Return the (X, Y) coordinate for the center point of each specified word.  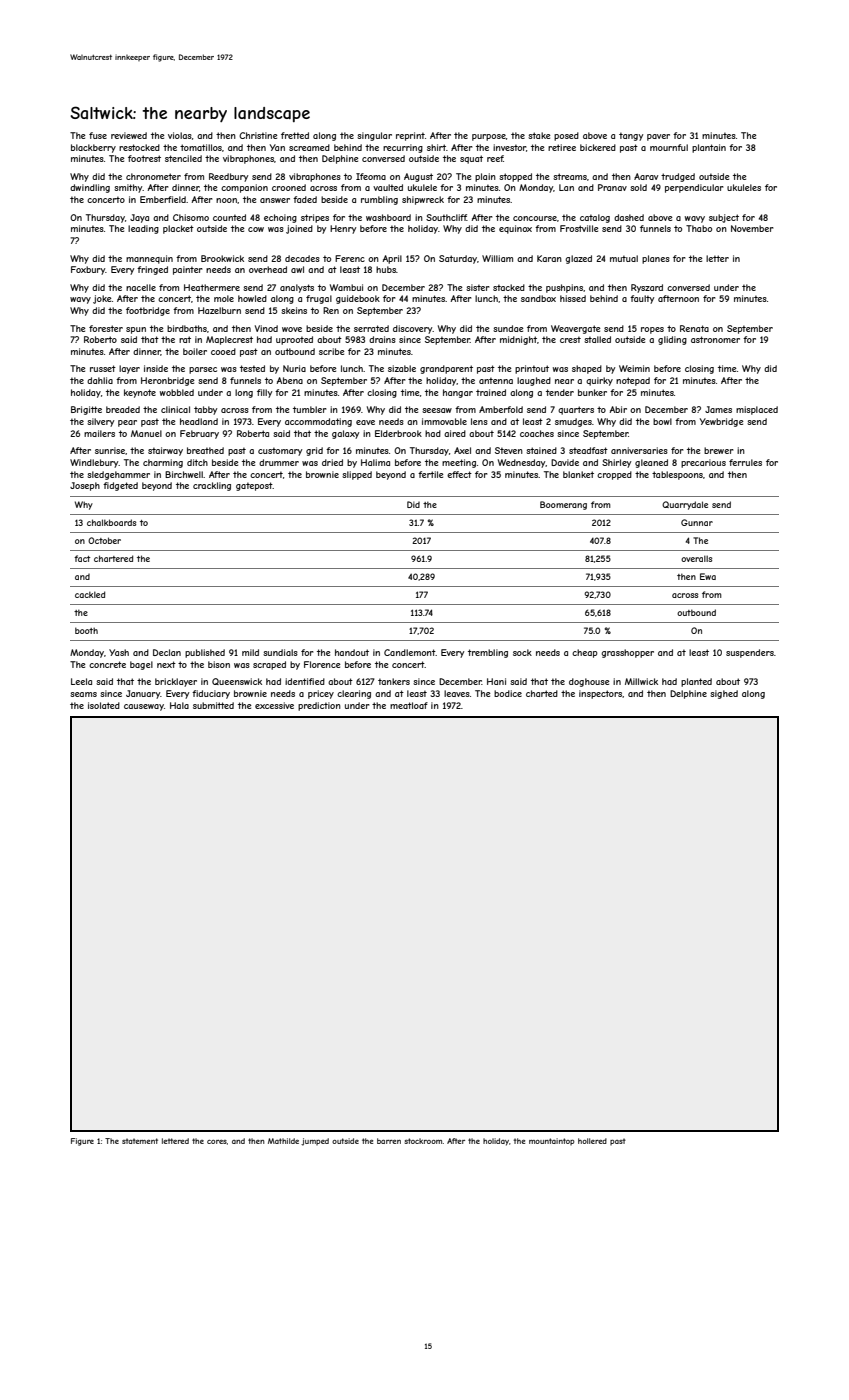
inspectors (601, 694)
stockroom (424, 1141)
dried (332, 462)
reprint (410, 136)
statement (140, 1141)
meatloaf (409, 705)
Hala (179, 705)
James (718, 409)
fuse (98, 135)
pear (127, 423)
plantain (709, 148)
